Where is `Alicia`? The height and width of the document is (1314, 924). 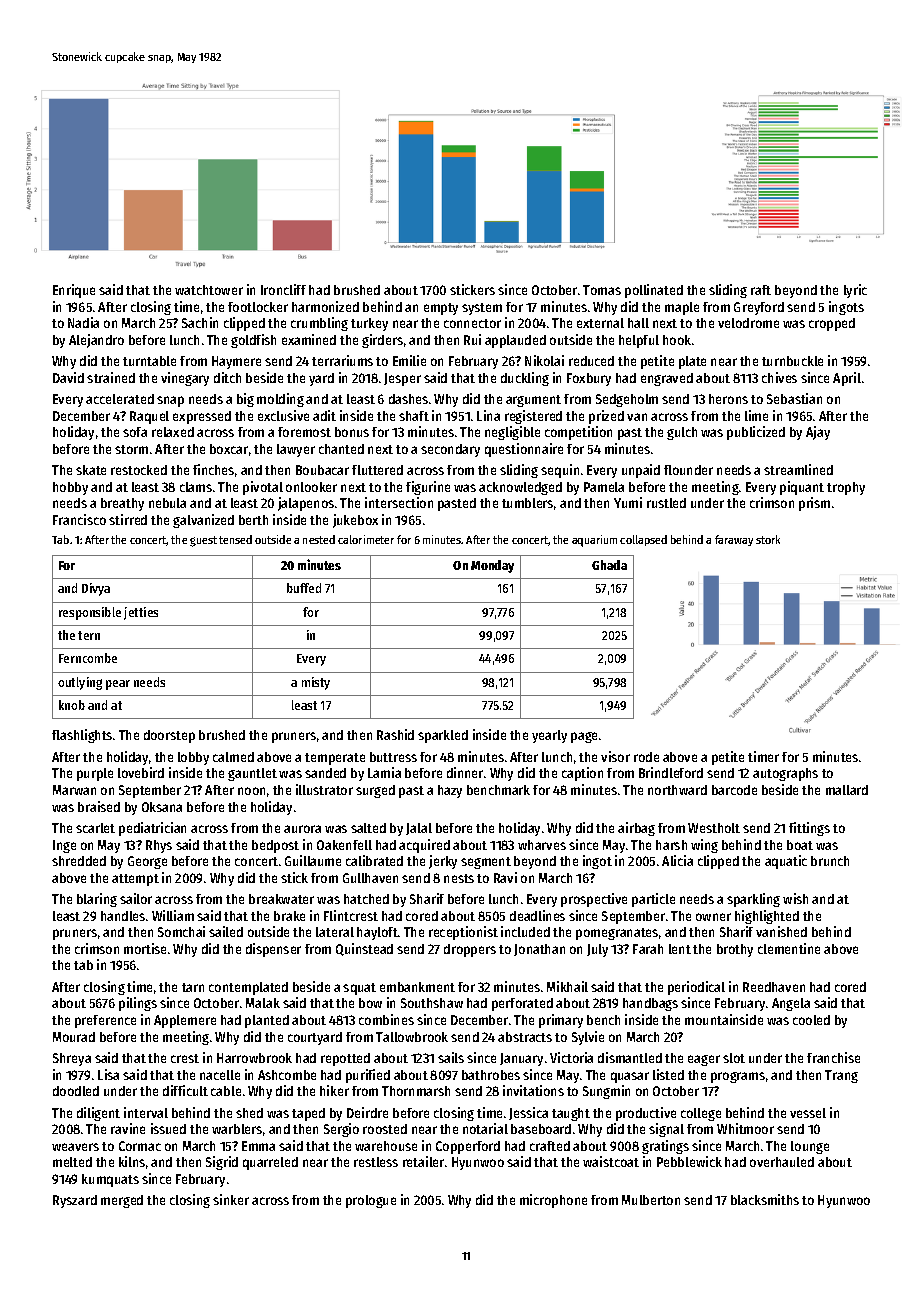
Alicia is located at coordinates (677, 860).
